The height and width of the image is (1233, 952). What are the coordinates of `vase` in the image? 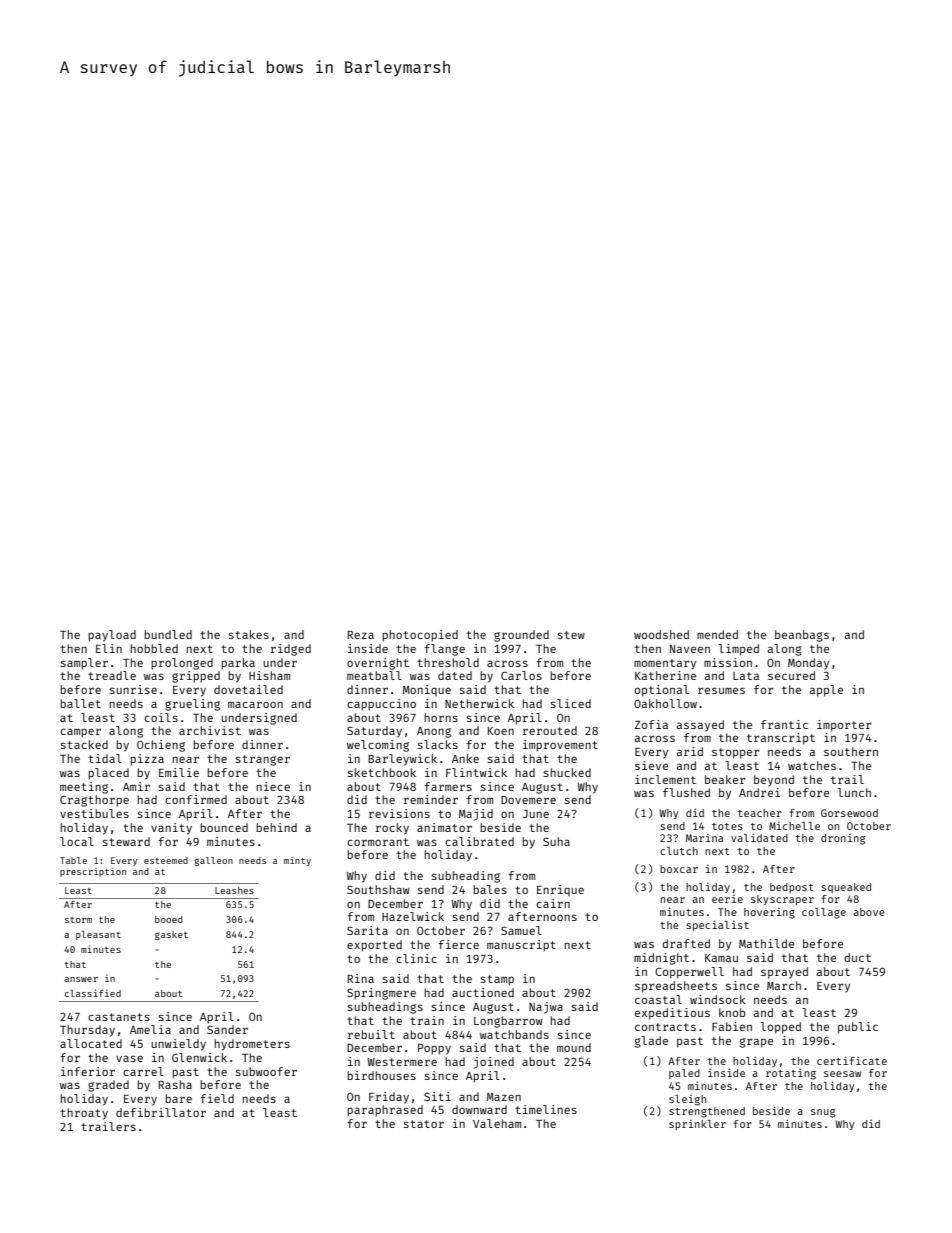 It's located at (129, 1058).
